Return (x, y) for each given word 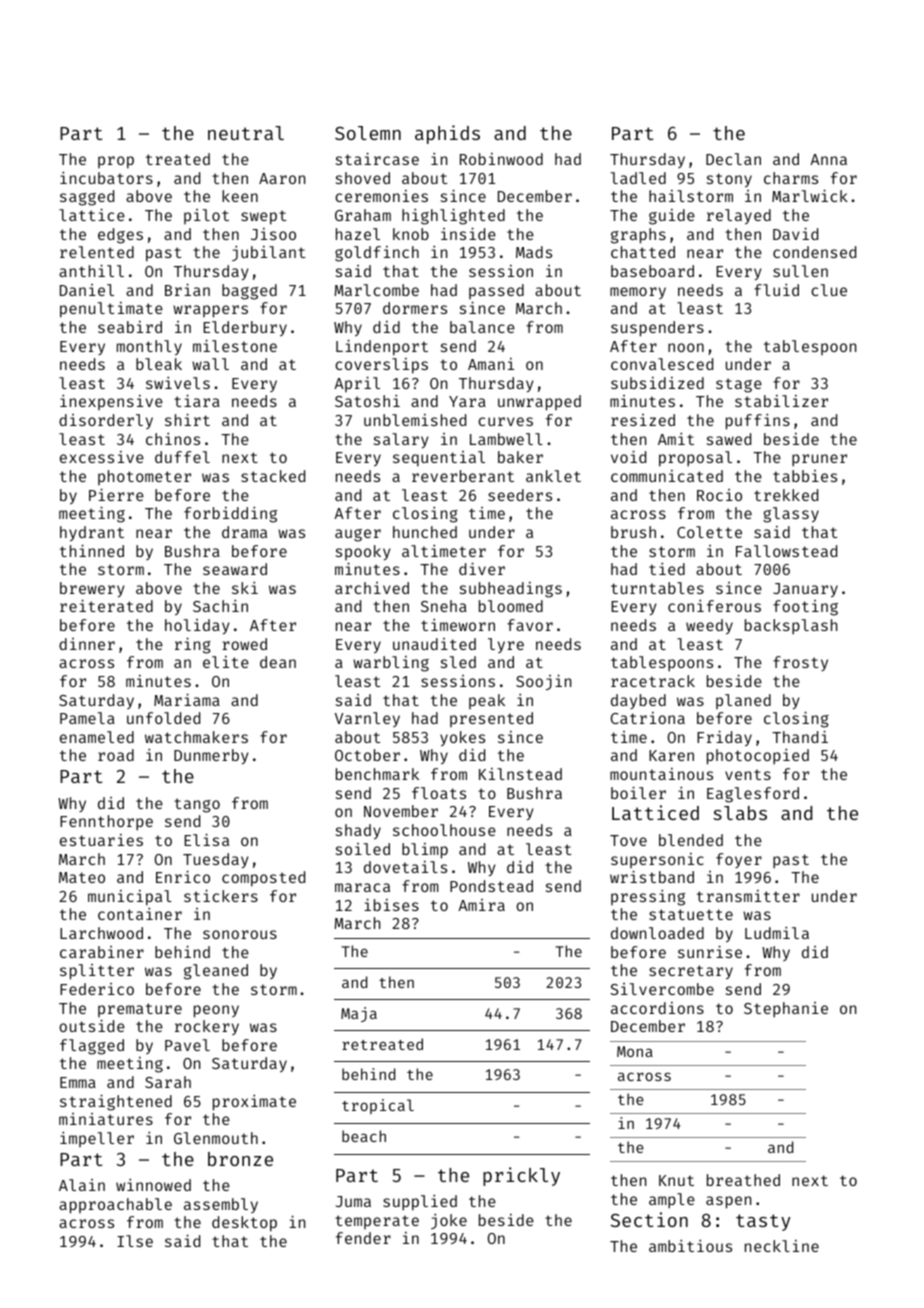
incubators (106, 178)
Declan (733, 159)
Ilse (135, 1241)
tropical (378, 1106)
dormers (415, 308)
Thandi (800, 736)
